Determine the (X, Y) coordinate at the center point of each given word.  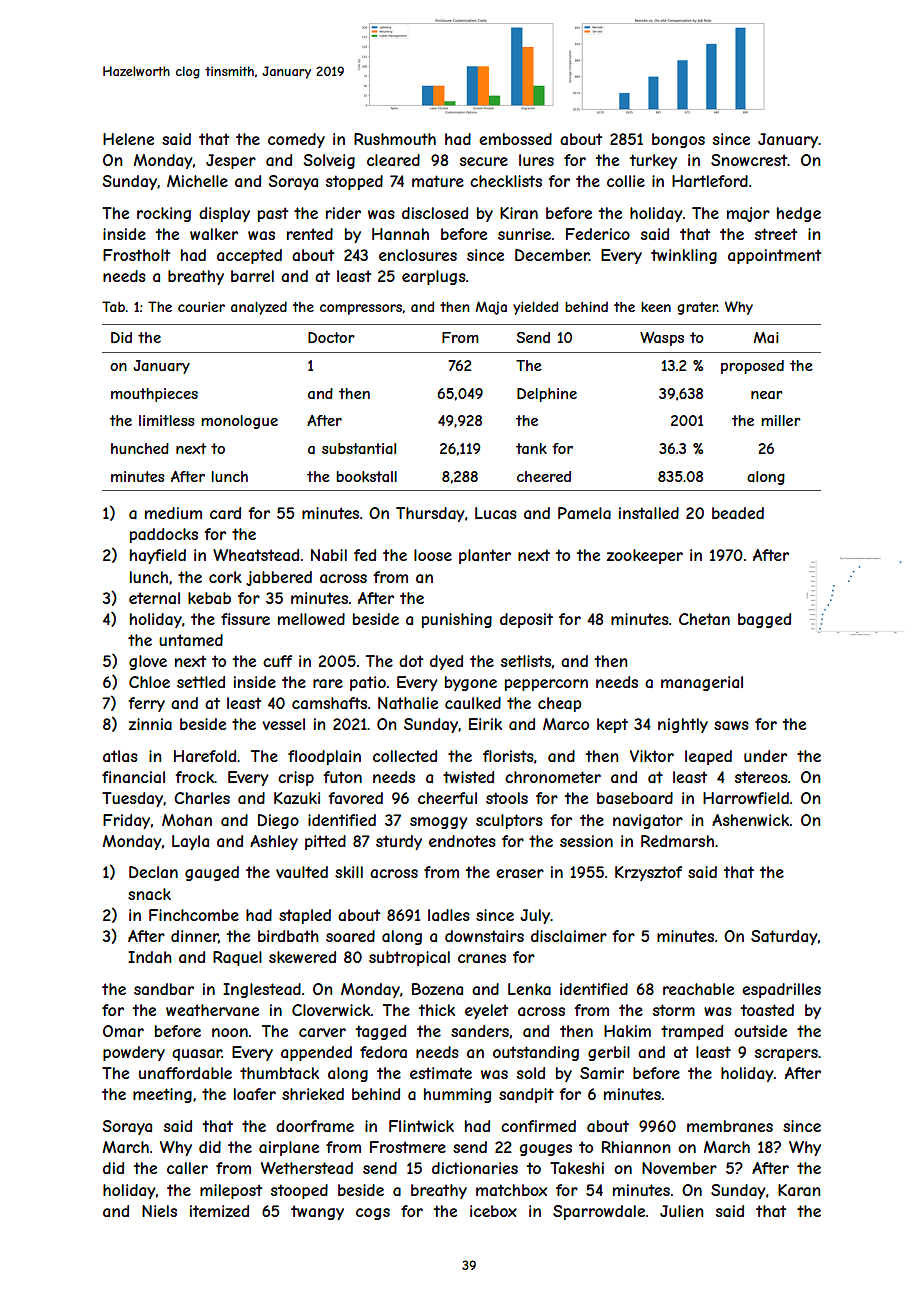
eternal (154, 598)
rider (343, 213)
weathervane (212, 1010)
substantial (359, 448)
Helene (128, 139)
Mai (766, 337)
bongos (678, 140)
